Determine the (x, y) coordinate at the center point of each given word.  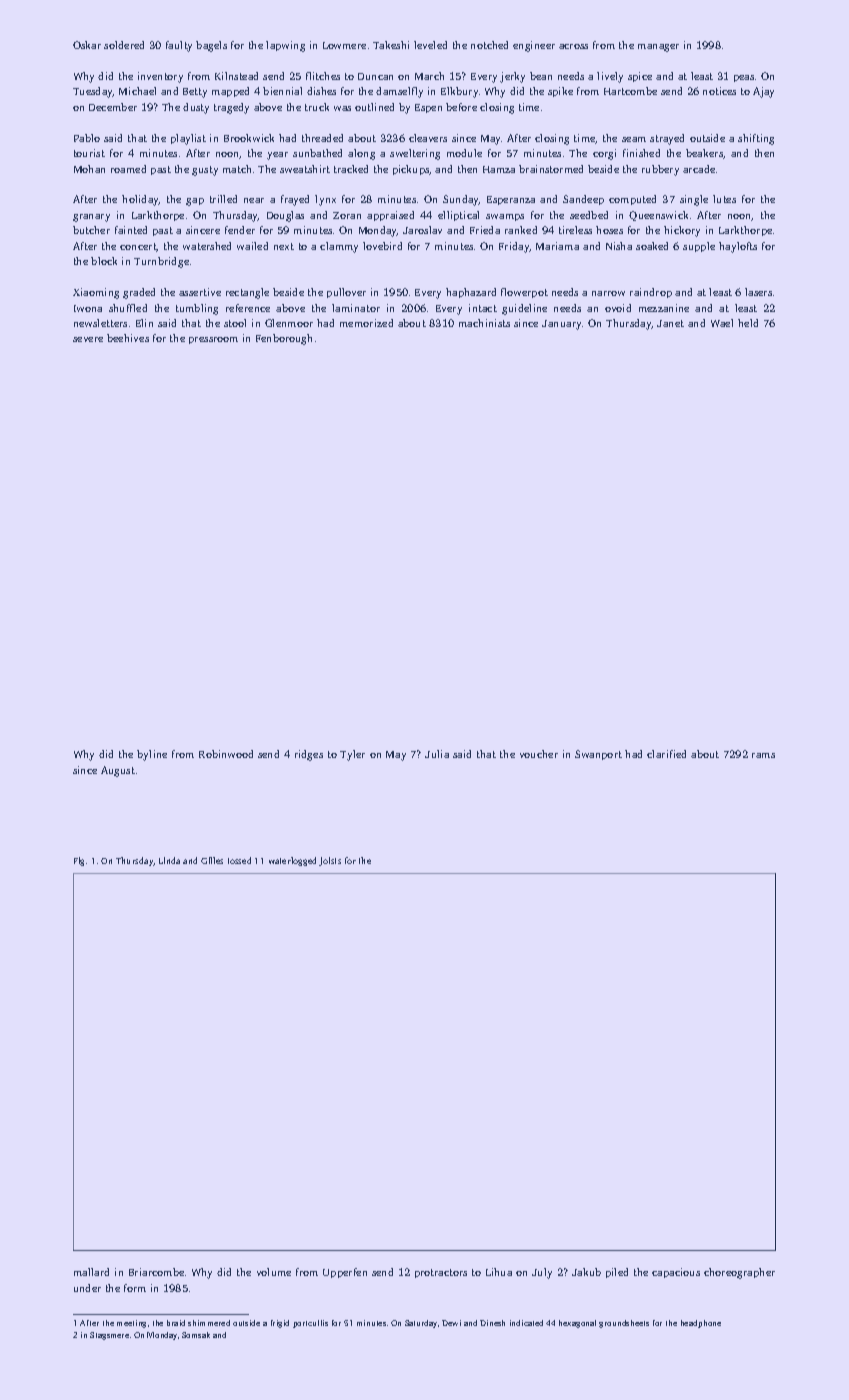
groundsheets (624, 1324)
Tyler (352, 755)
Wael (722, 323)
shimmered (209, 1323)
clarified (666, 754)
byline (152, 755)
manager (658, 48)
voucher (539, 754)
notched (489, 45)
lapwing (285, 46)
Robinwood (226, 754)
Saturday (421, 1324)
